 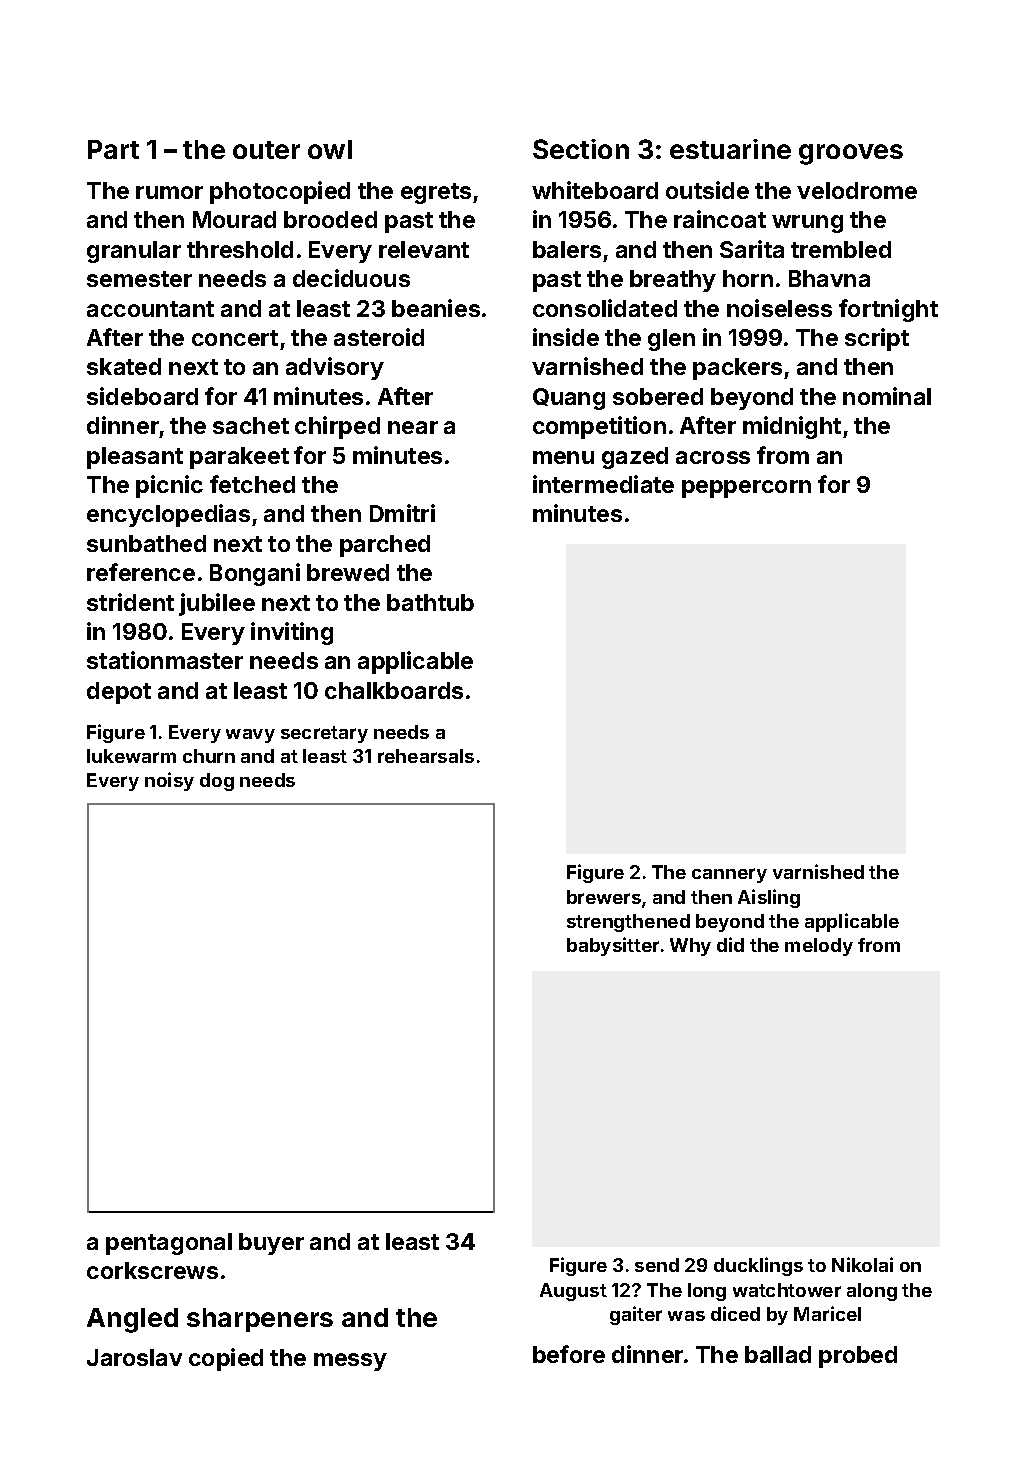 I want to click on Part, so click(x=113, y=149).
